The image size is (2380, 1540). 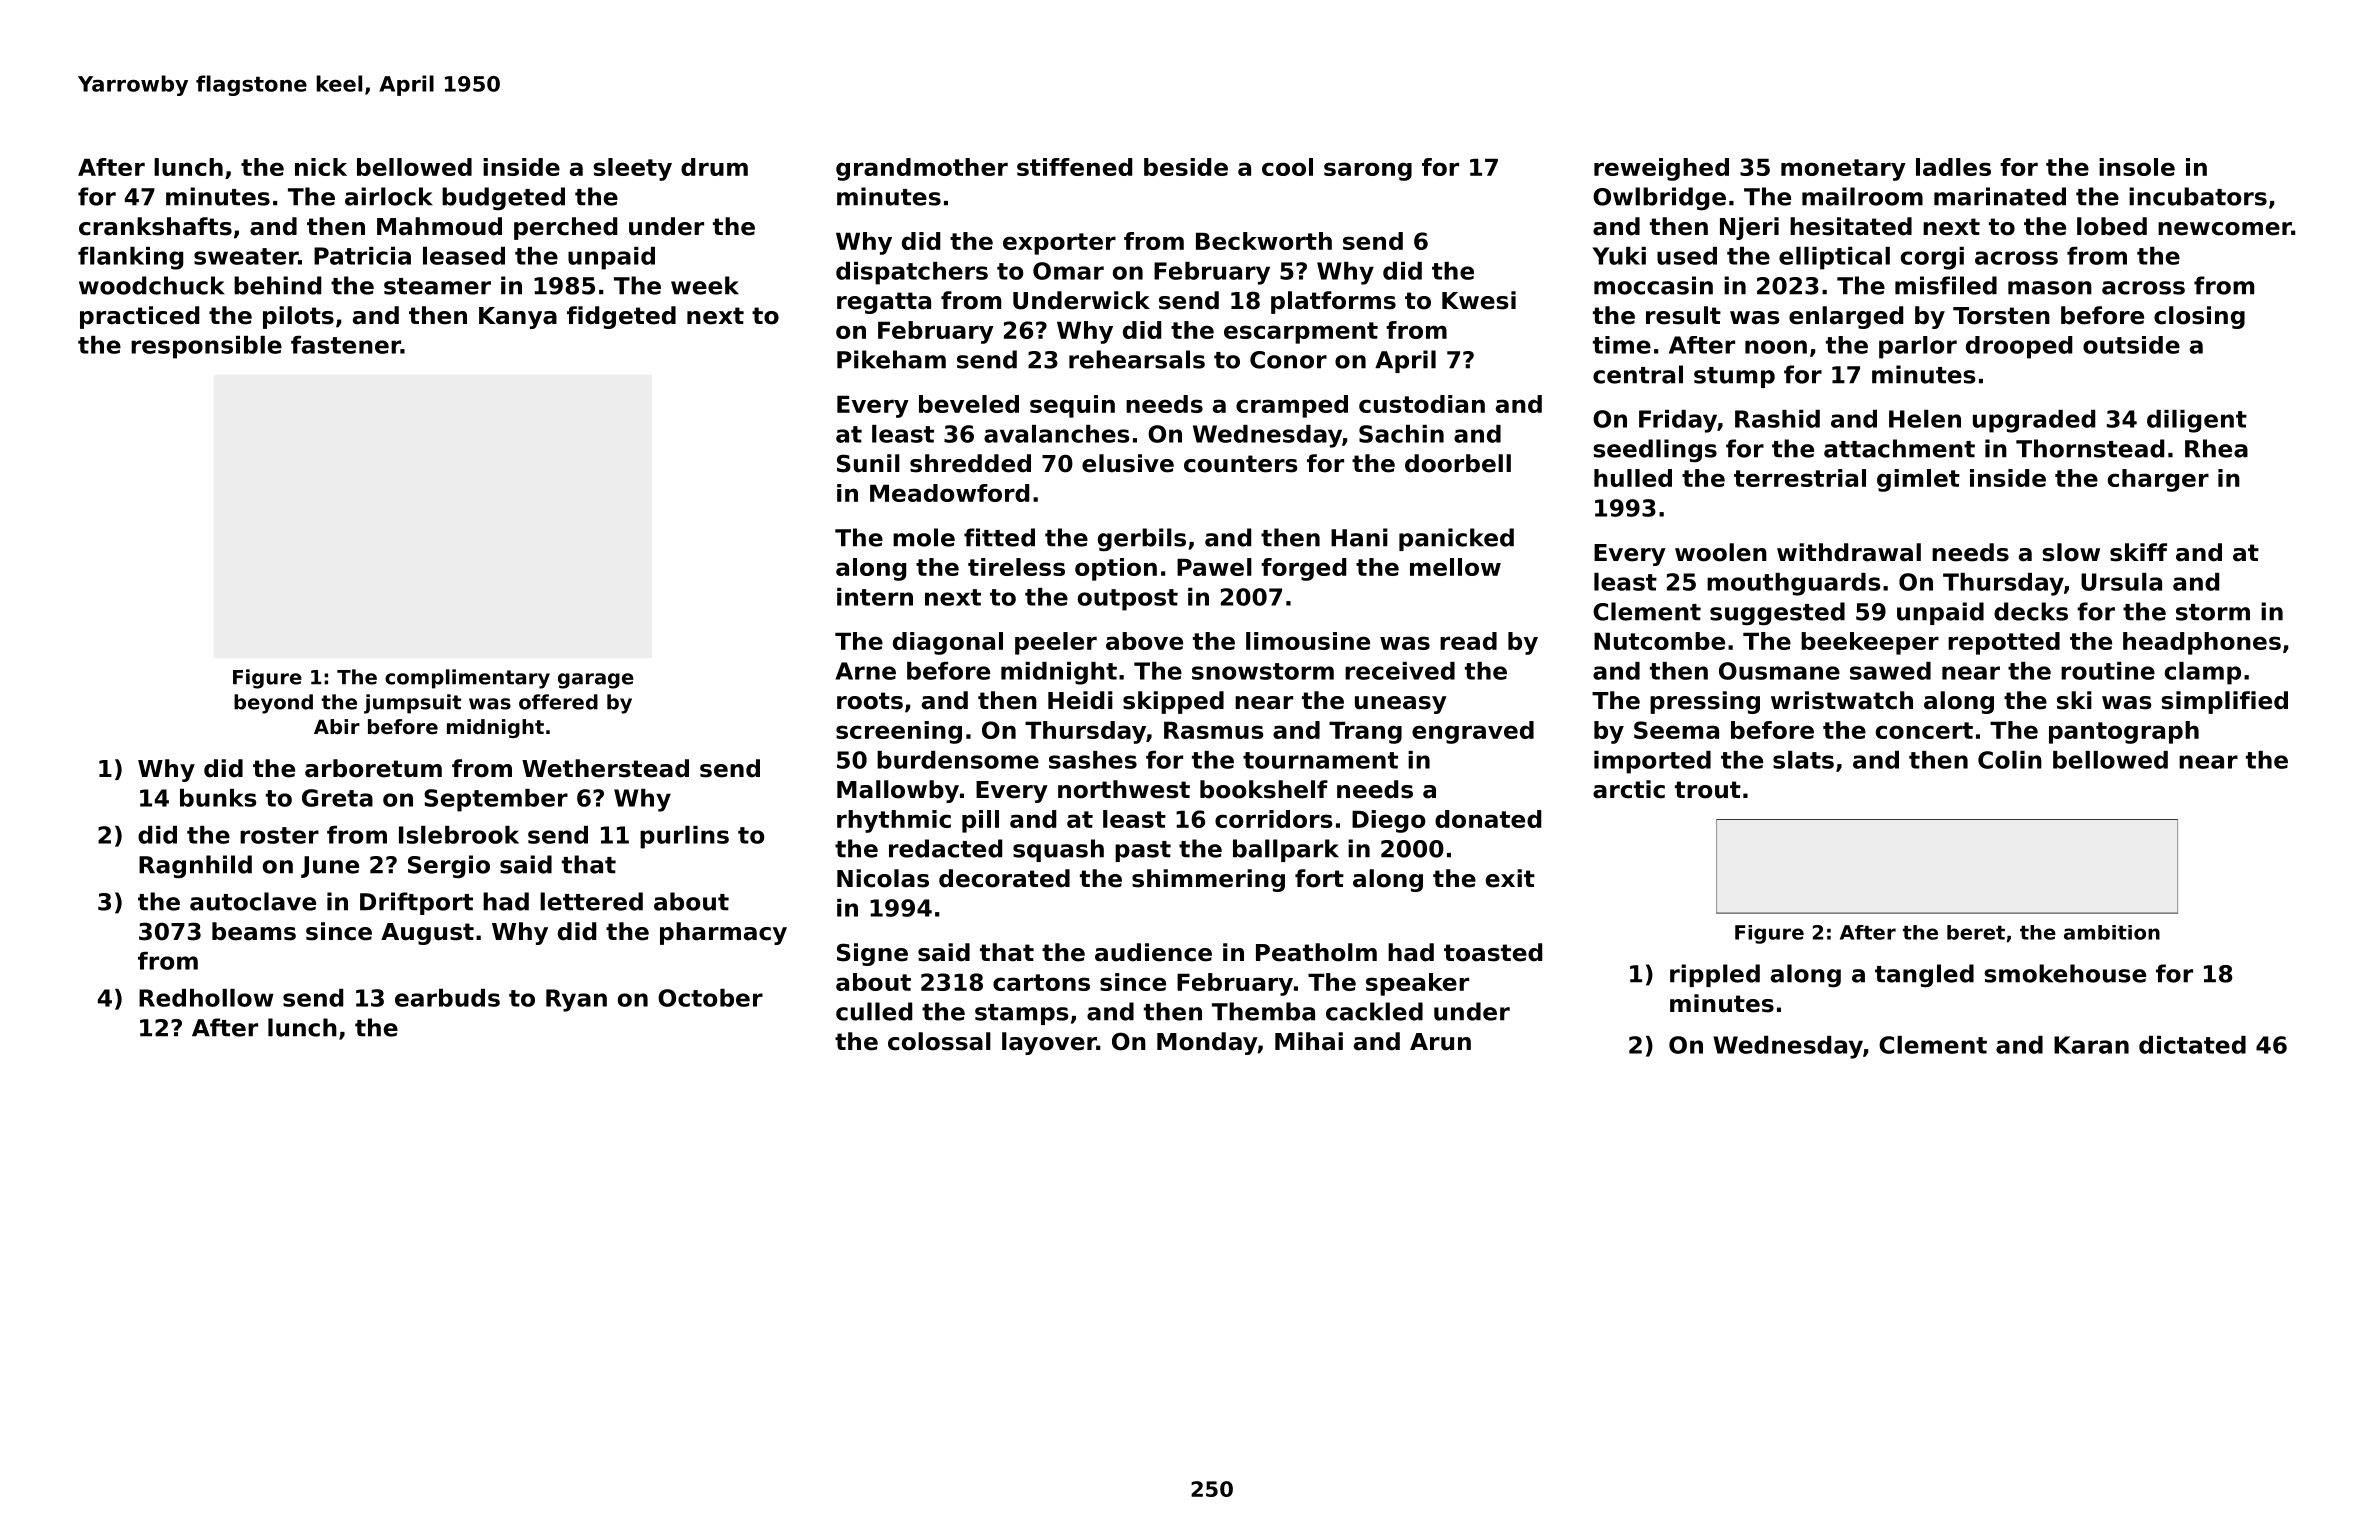 I want to click on Redhollow, so click(x=206, y=998).
